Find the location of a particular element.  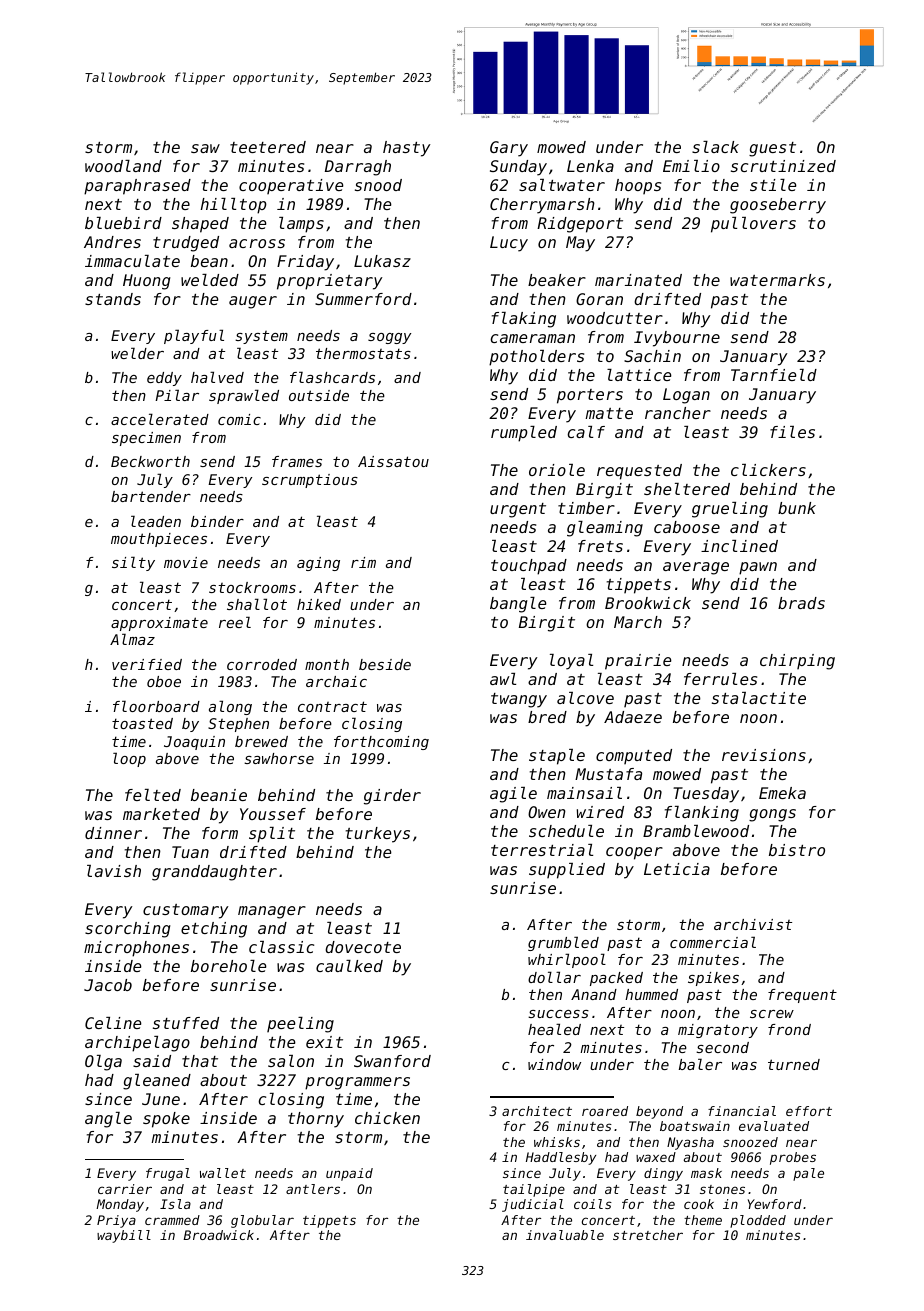

lavish is located at coordinates (114, 871).
